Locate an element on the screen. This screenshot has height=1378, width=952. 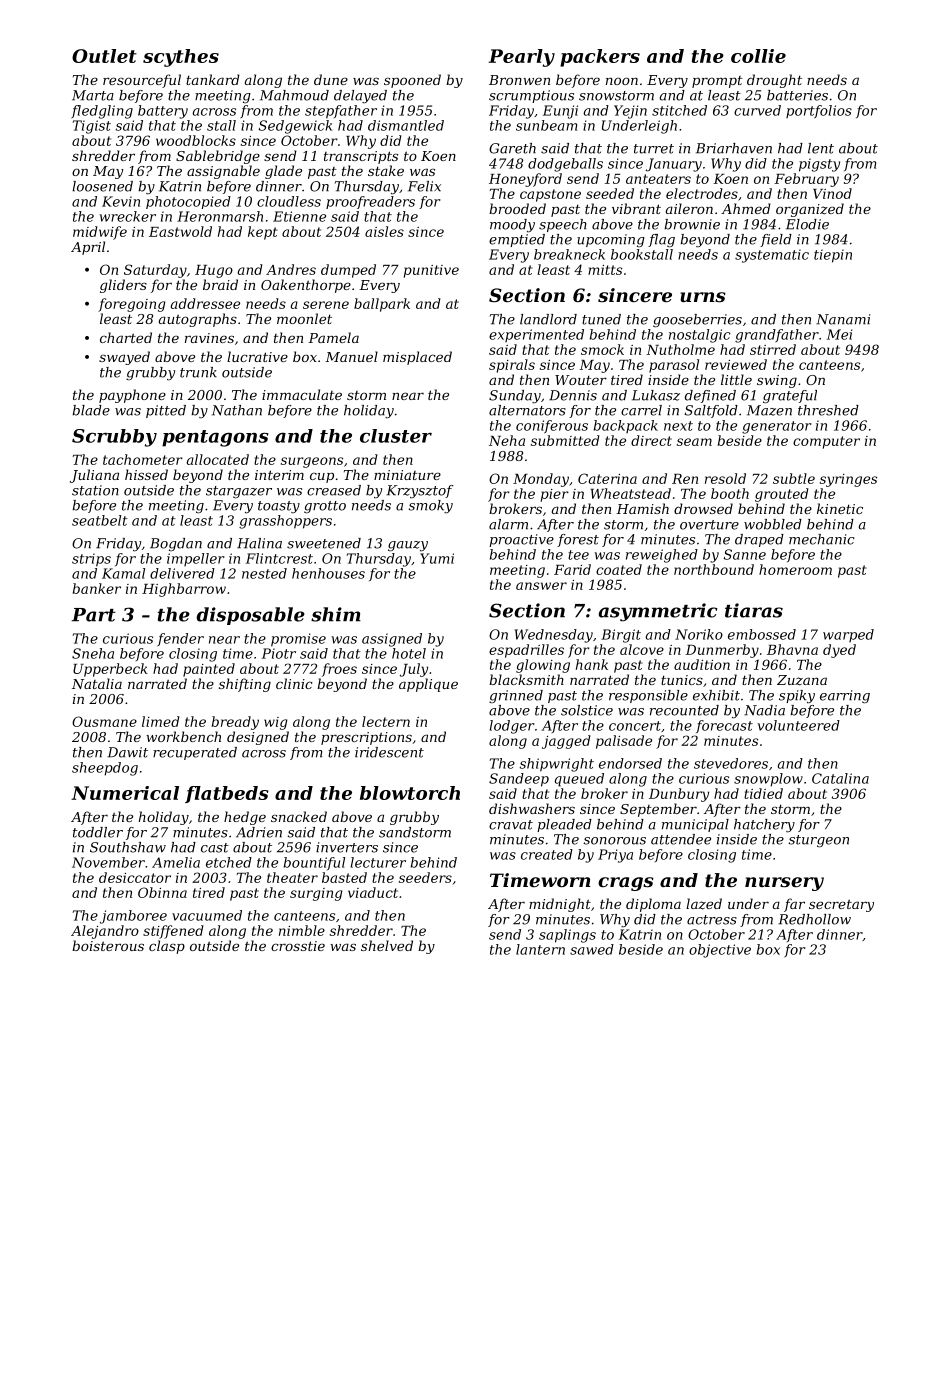
seatbelt is located at coordinates (100, 520).
